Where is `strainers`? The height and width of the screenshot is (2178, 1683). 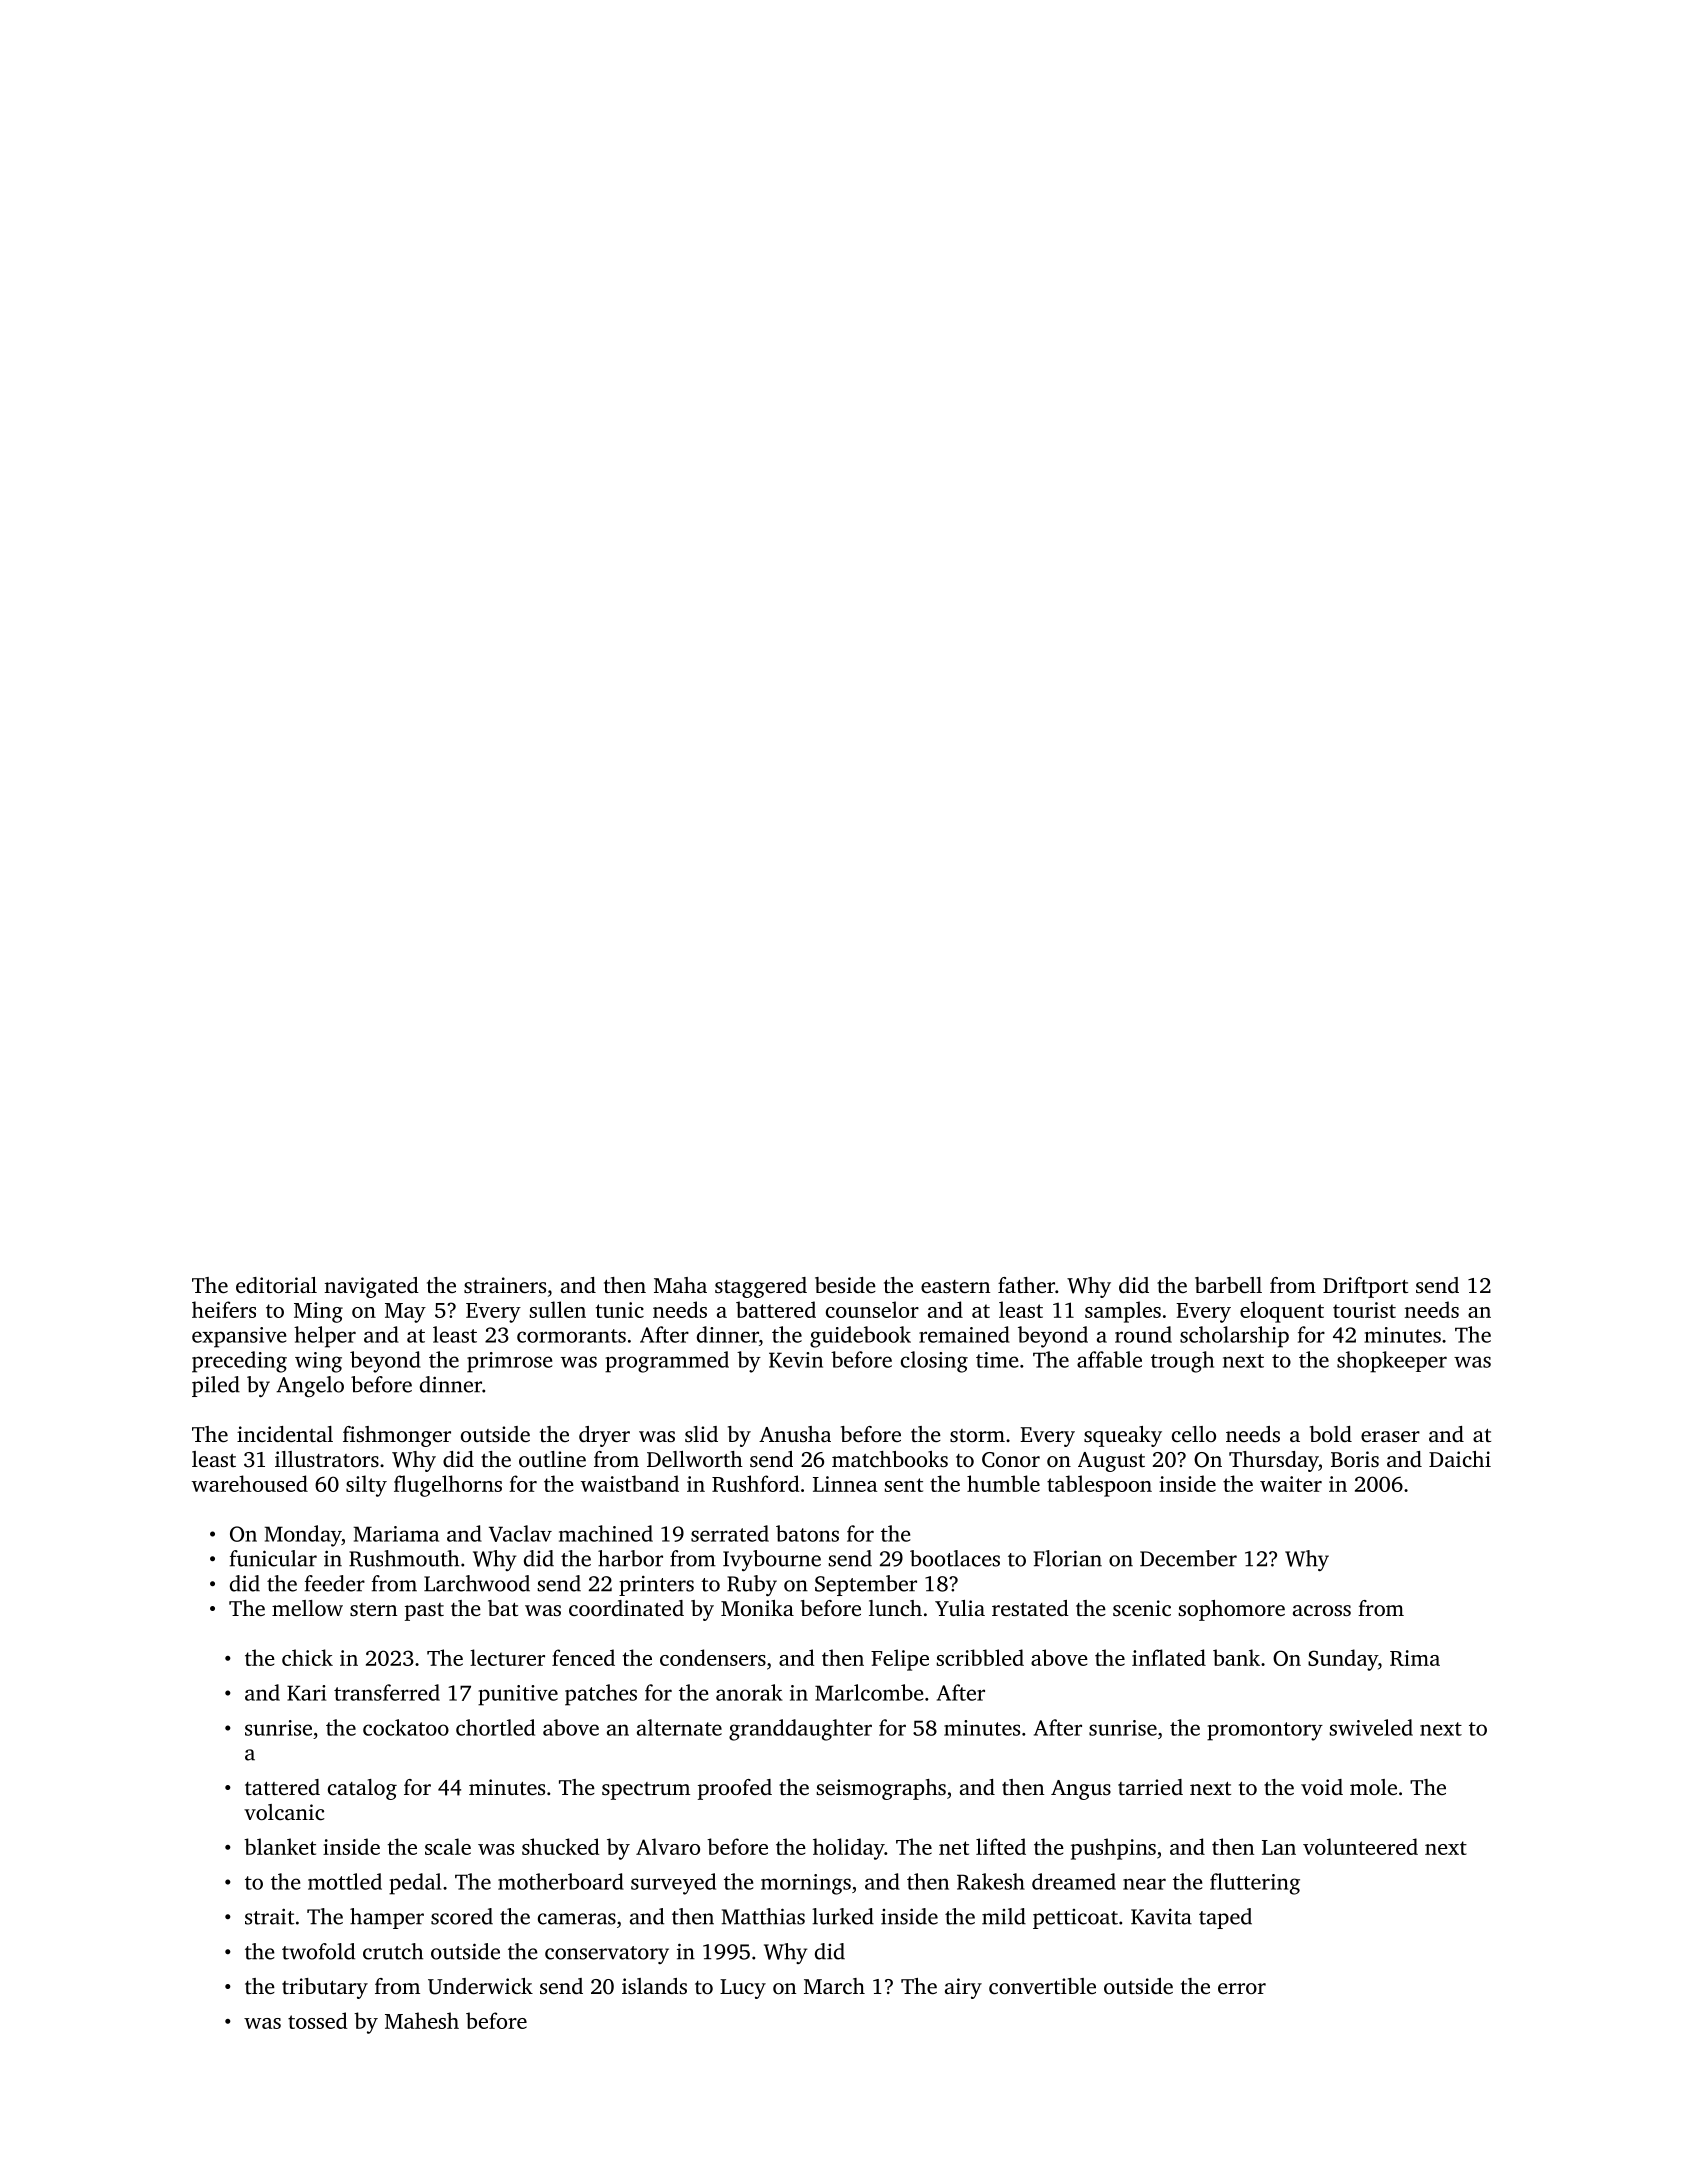
strainers is located at coordinates (505, 1285).
